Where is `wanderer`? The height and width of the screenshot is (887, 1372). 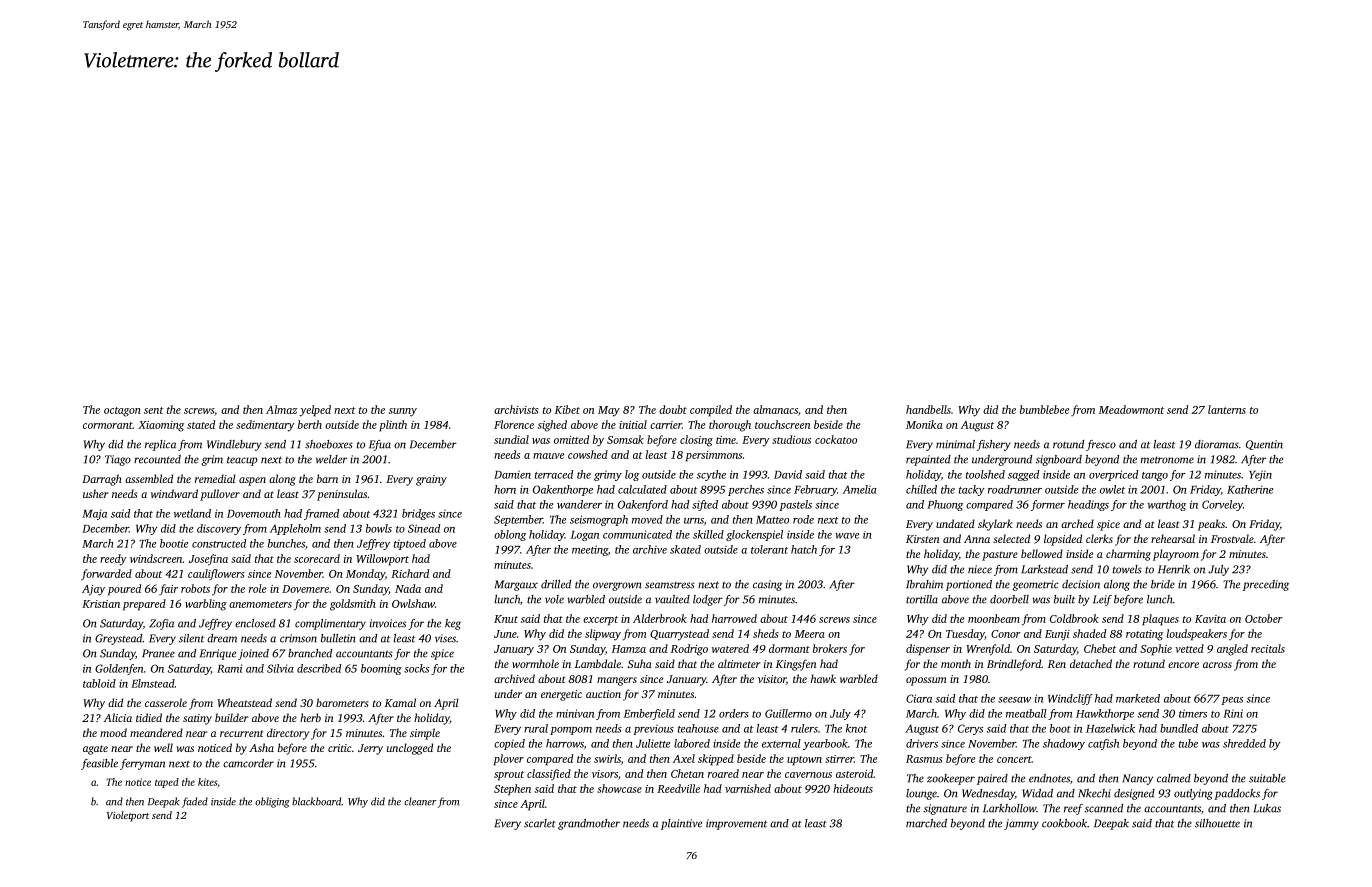 wanderer is located at coordinates (579, 504).
